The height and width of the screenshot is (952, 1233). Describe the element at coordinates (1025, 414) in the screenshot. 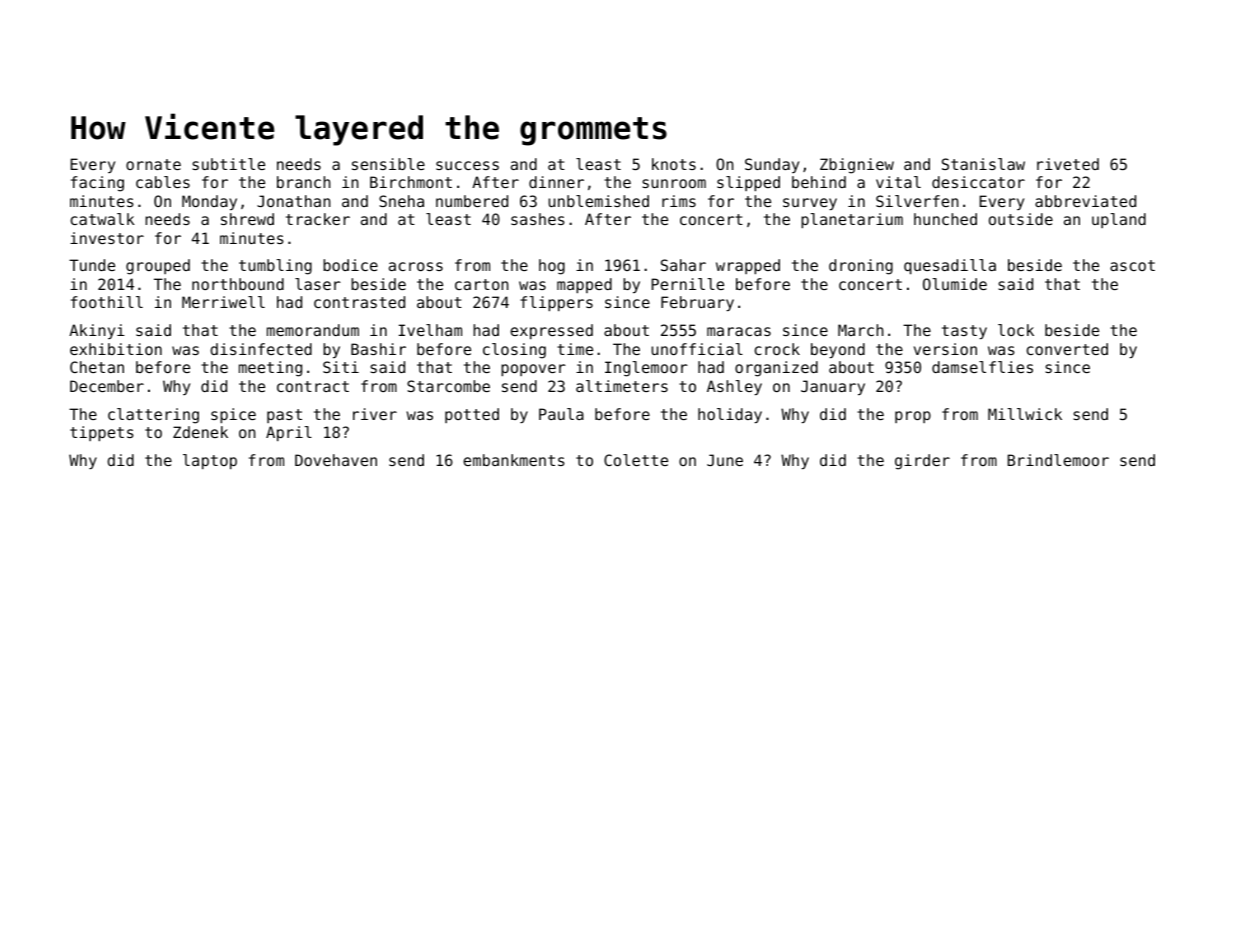

I see `Millwick` at that location.
